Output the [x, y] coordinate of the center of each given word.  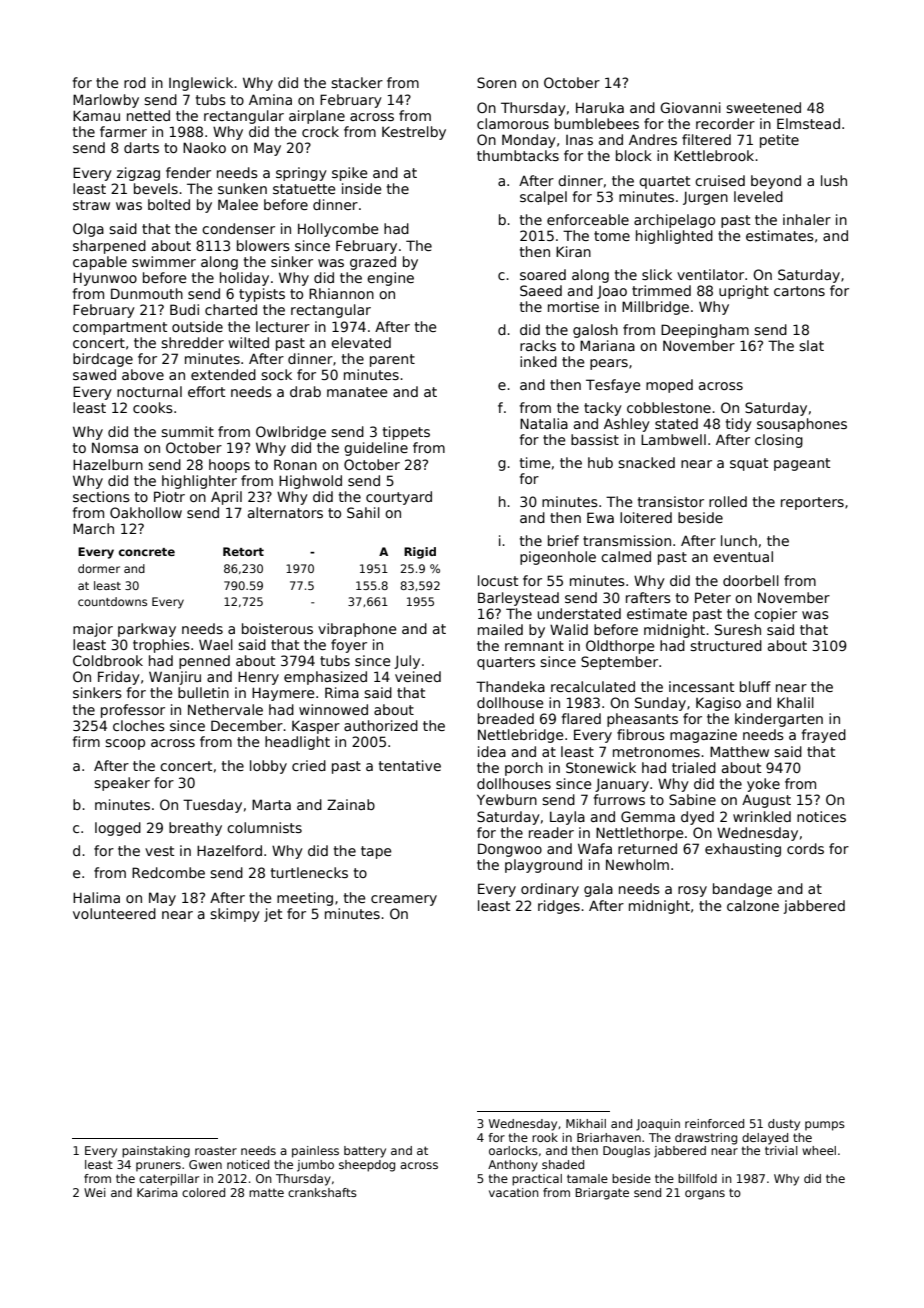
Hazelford [229, 850]
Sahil [363, 512]
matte [266, 1192]
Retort [243, 551]
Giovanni [690, 107]
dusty [784, 1125]
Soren [496, 82]
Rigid [420, 553]
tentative [410, 765]
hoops [229, 466]
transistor [671, 501]
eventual [743, 556]
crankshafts [322, 1192]
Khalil [795, 702]
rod [135, 82]
